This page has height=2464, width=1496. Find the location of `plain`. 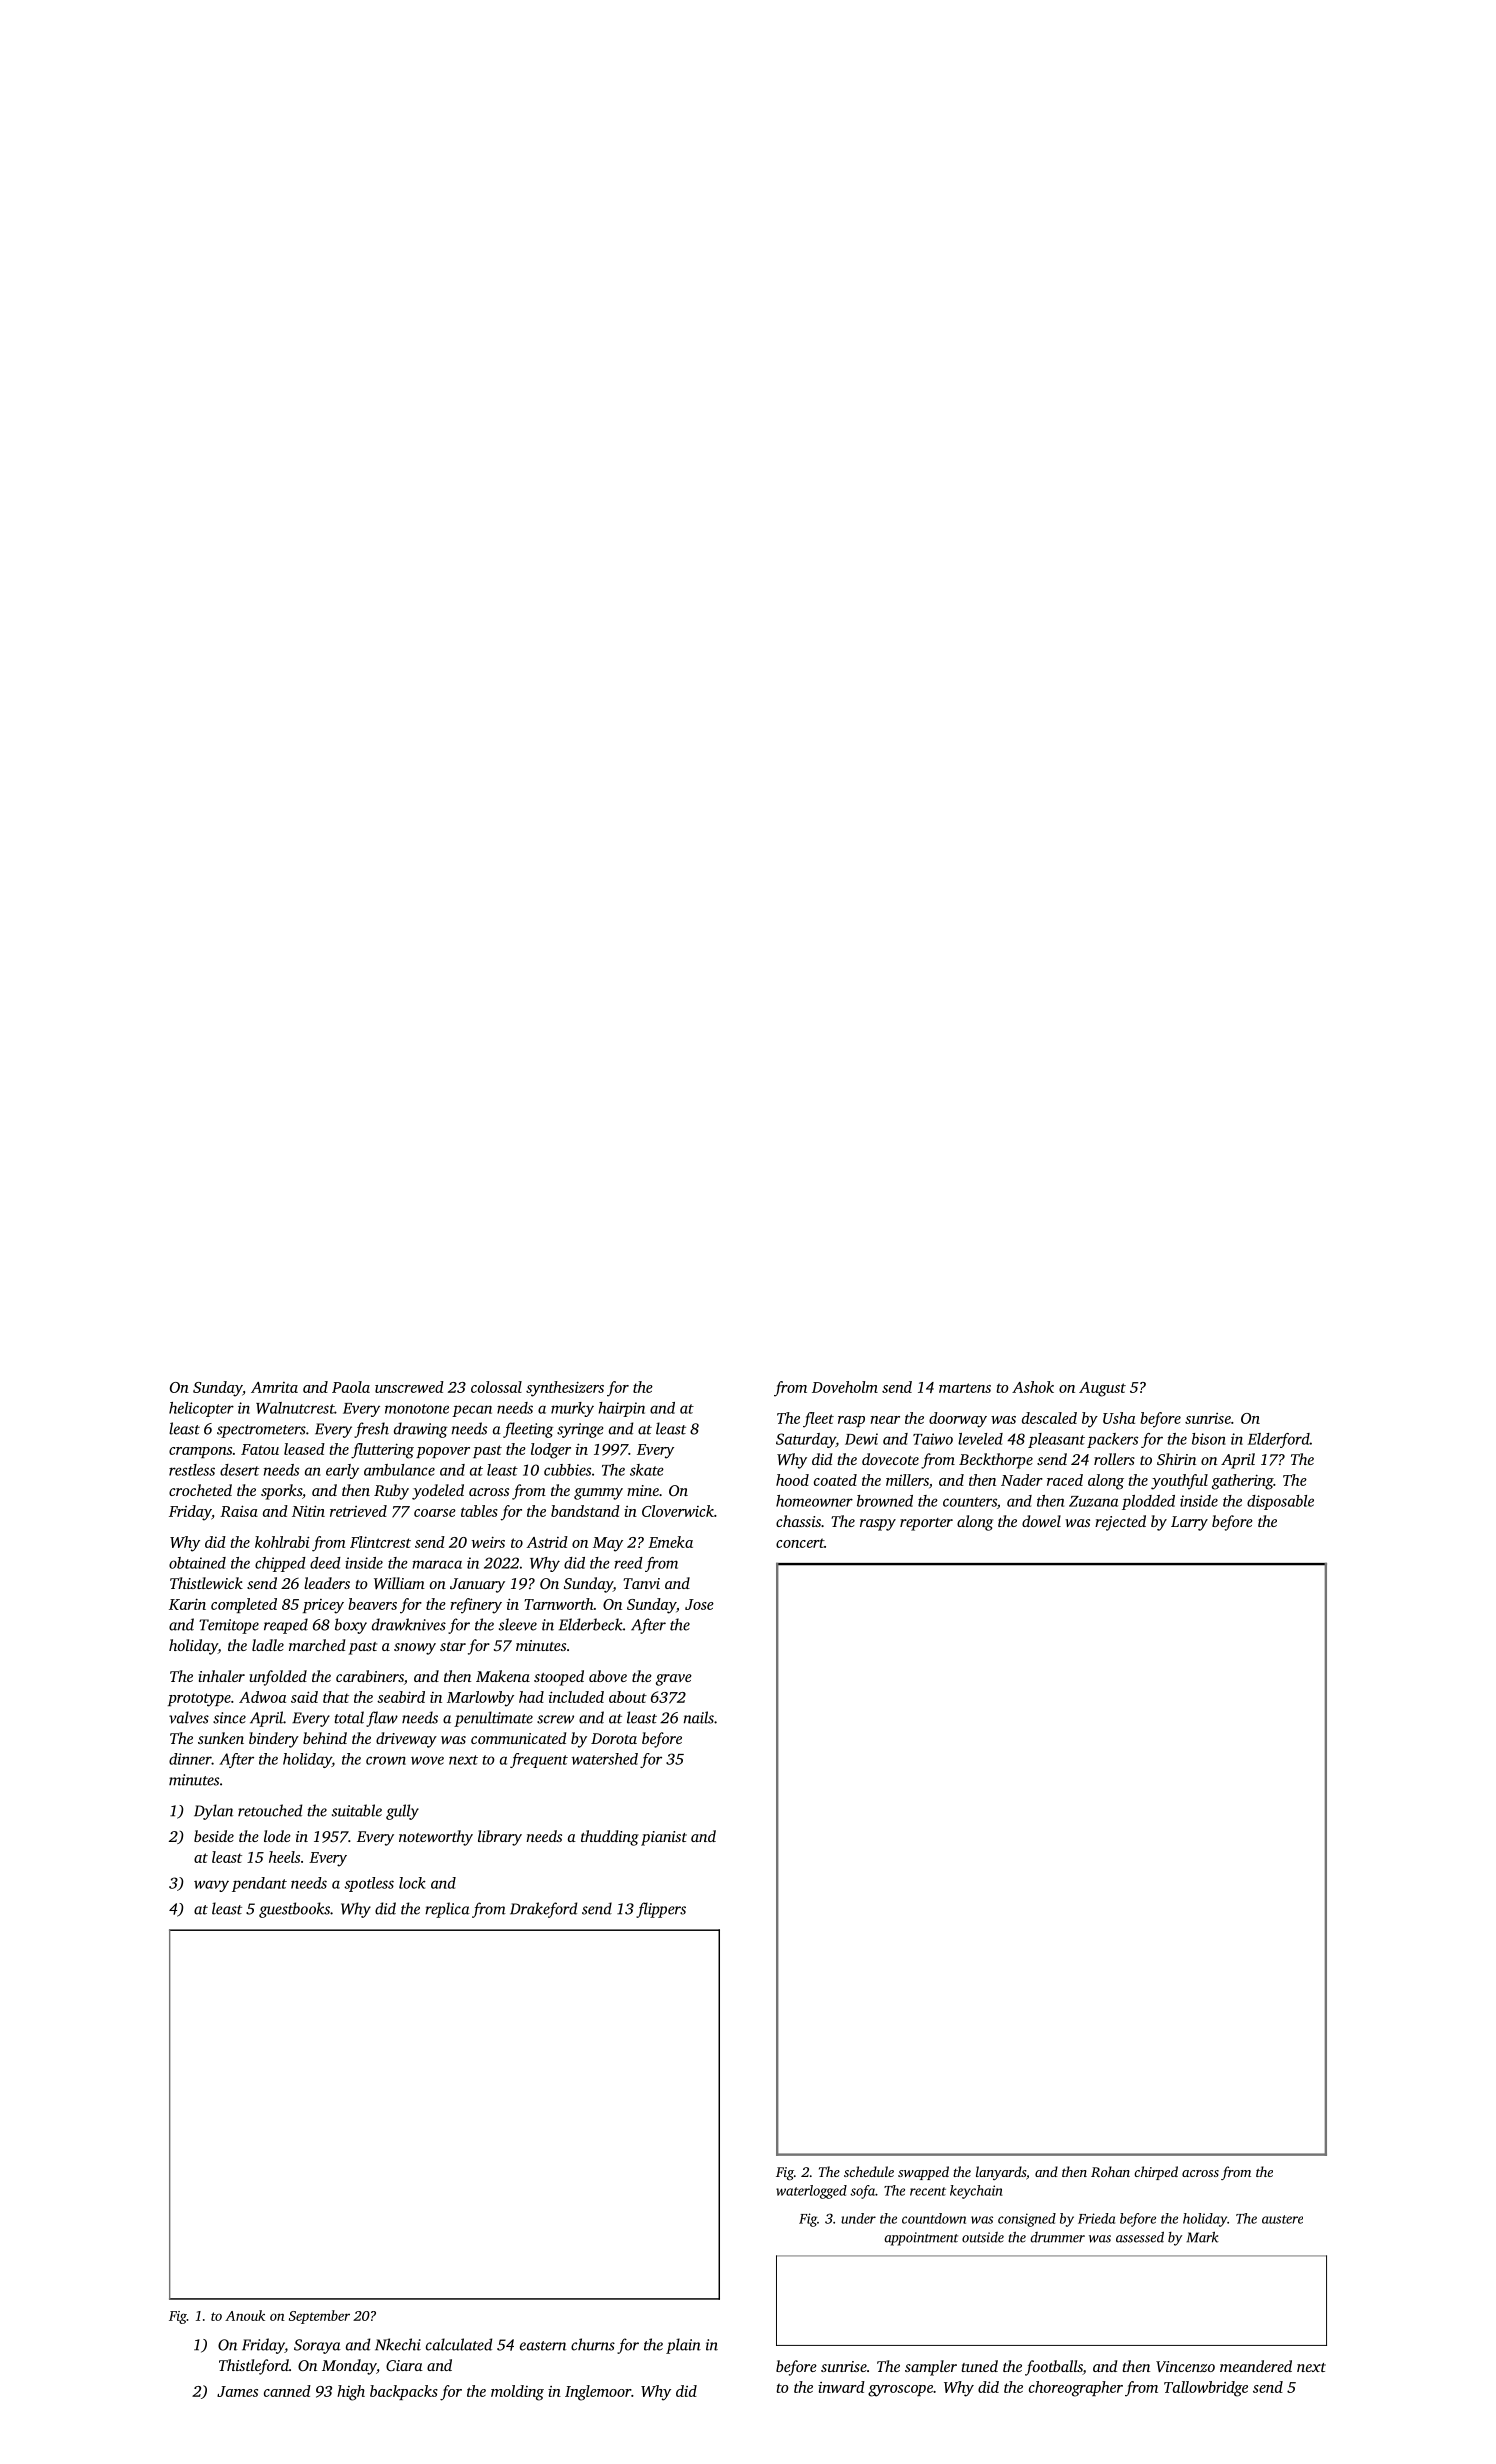

plain is located at coordinates (683, 2346).
